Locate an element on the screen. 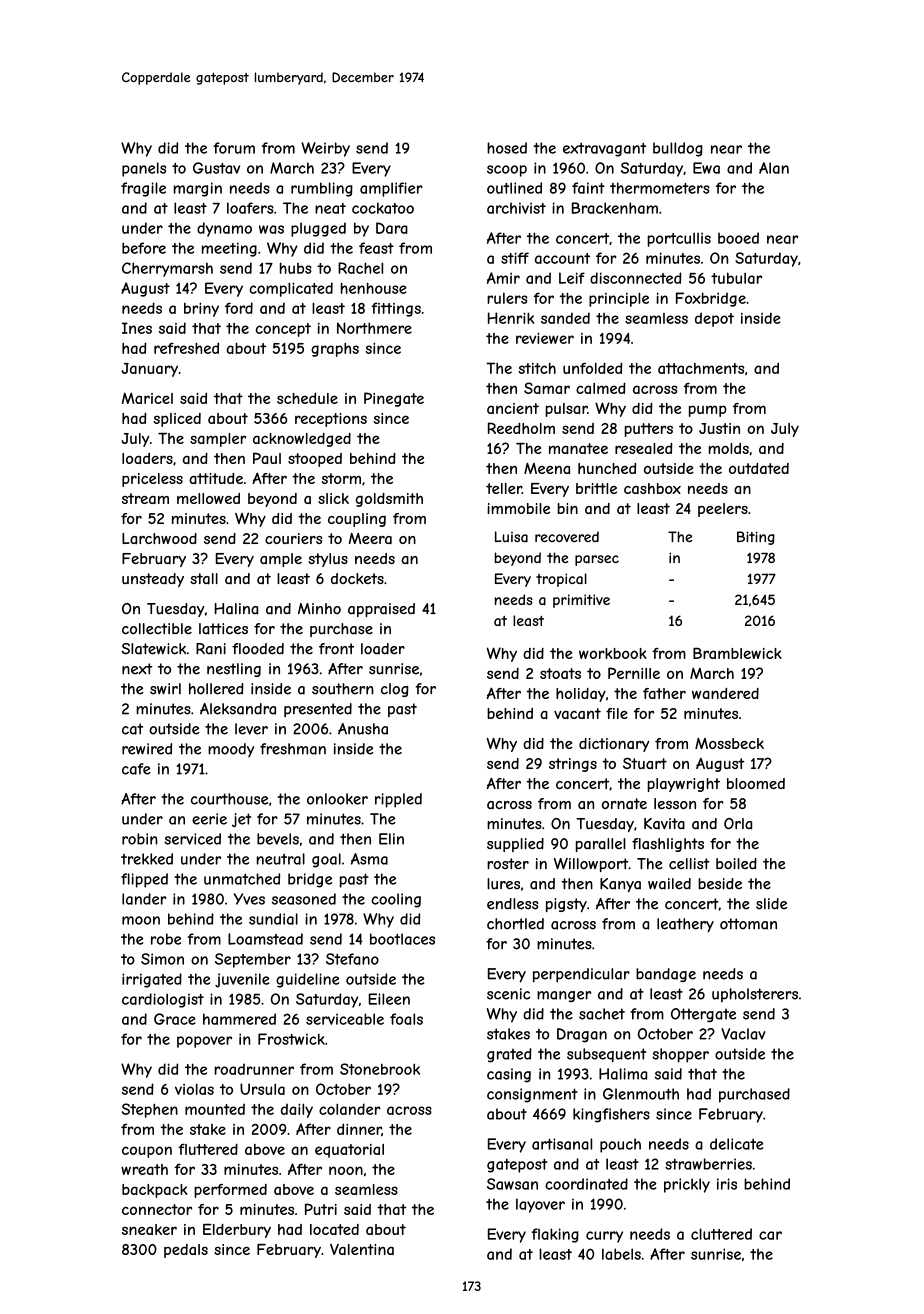 The width and height of the screenshot is (924, 1314). hosed is located at coordinates (507, 148).
